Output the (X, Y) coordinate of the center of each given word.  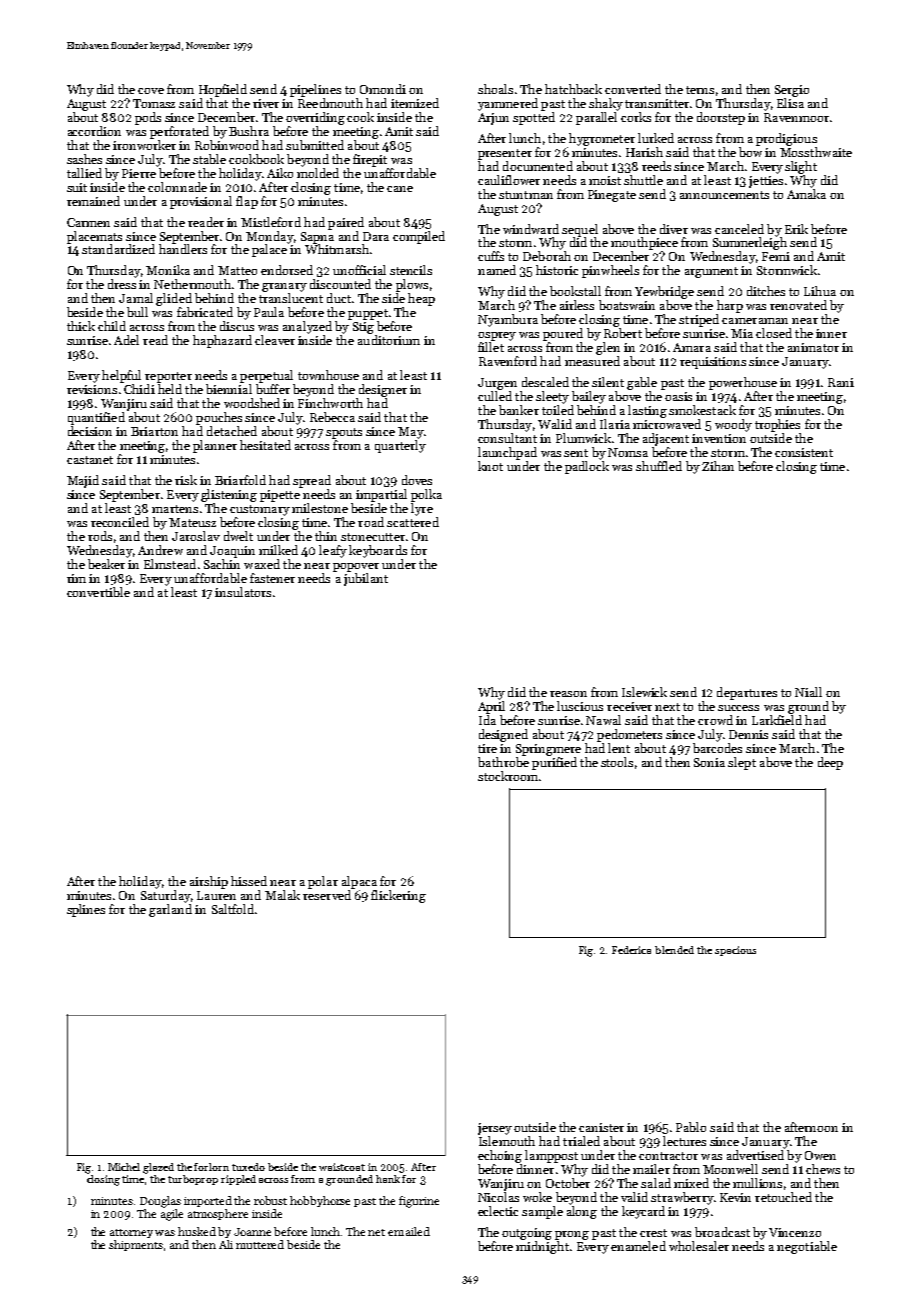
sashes (84, 159)
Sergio (792, 91)
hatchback (573, 89)
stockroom (508, 776)
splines (86, 910)
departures (747, 693)
